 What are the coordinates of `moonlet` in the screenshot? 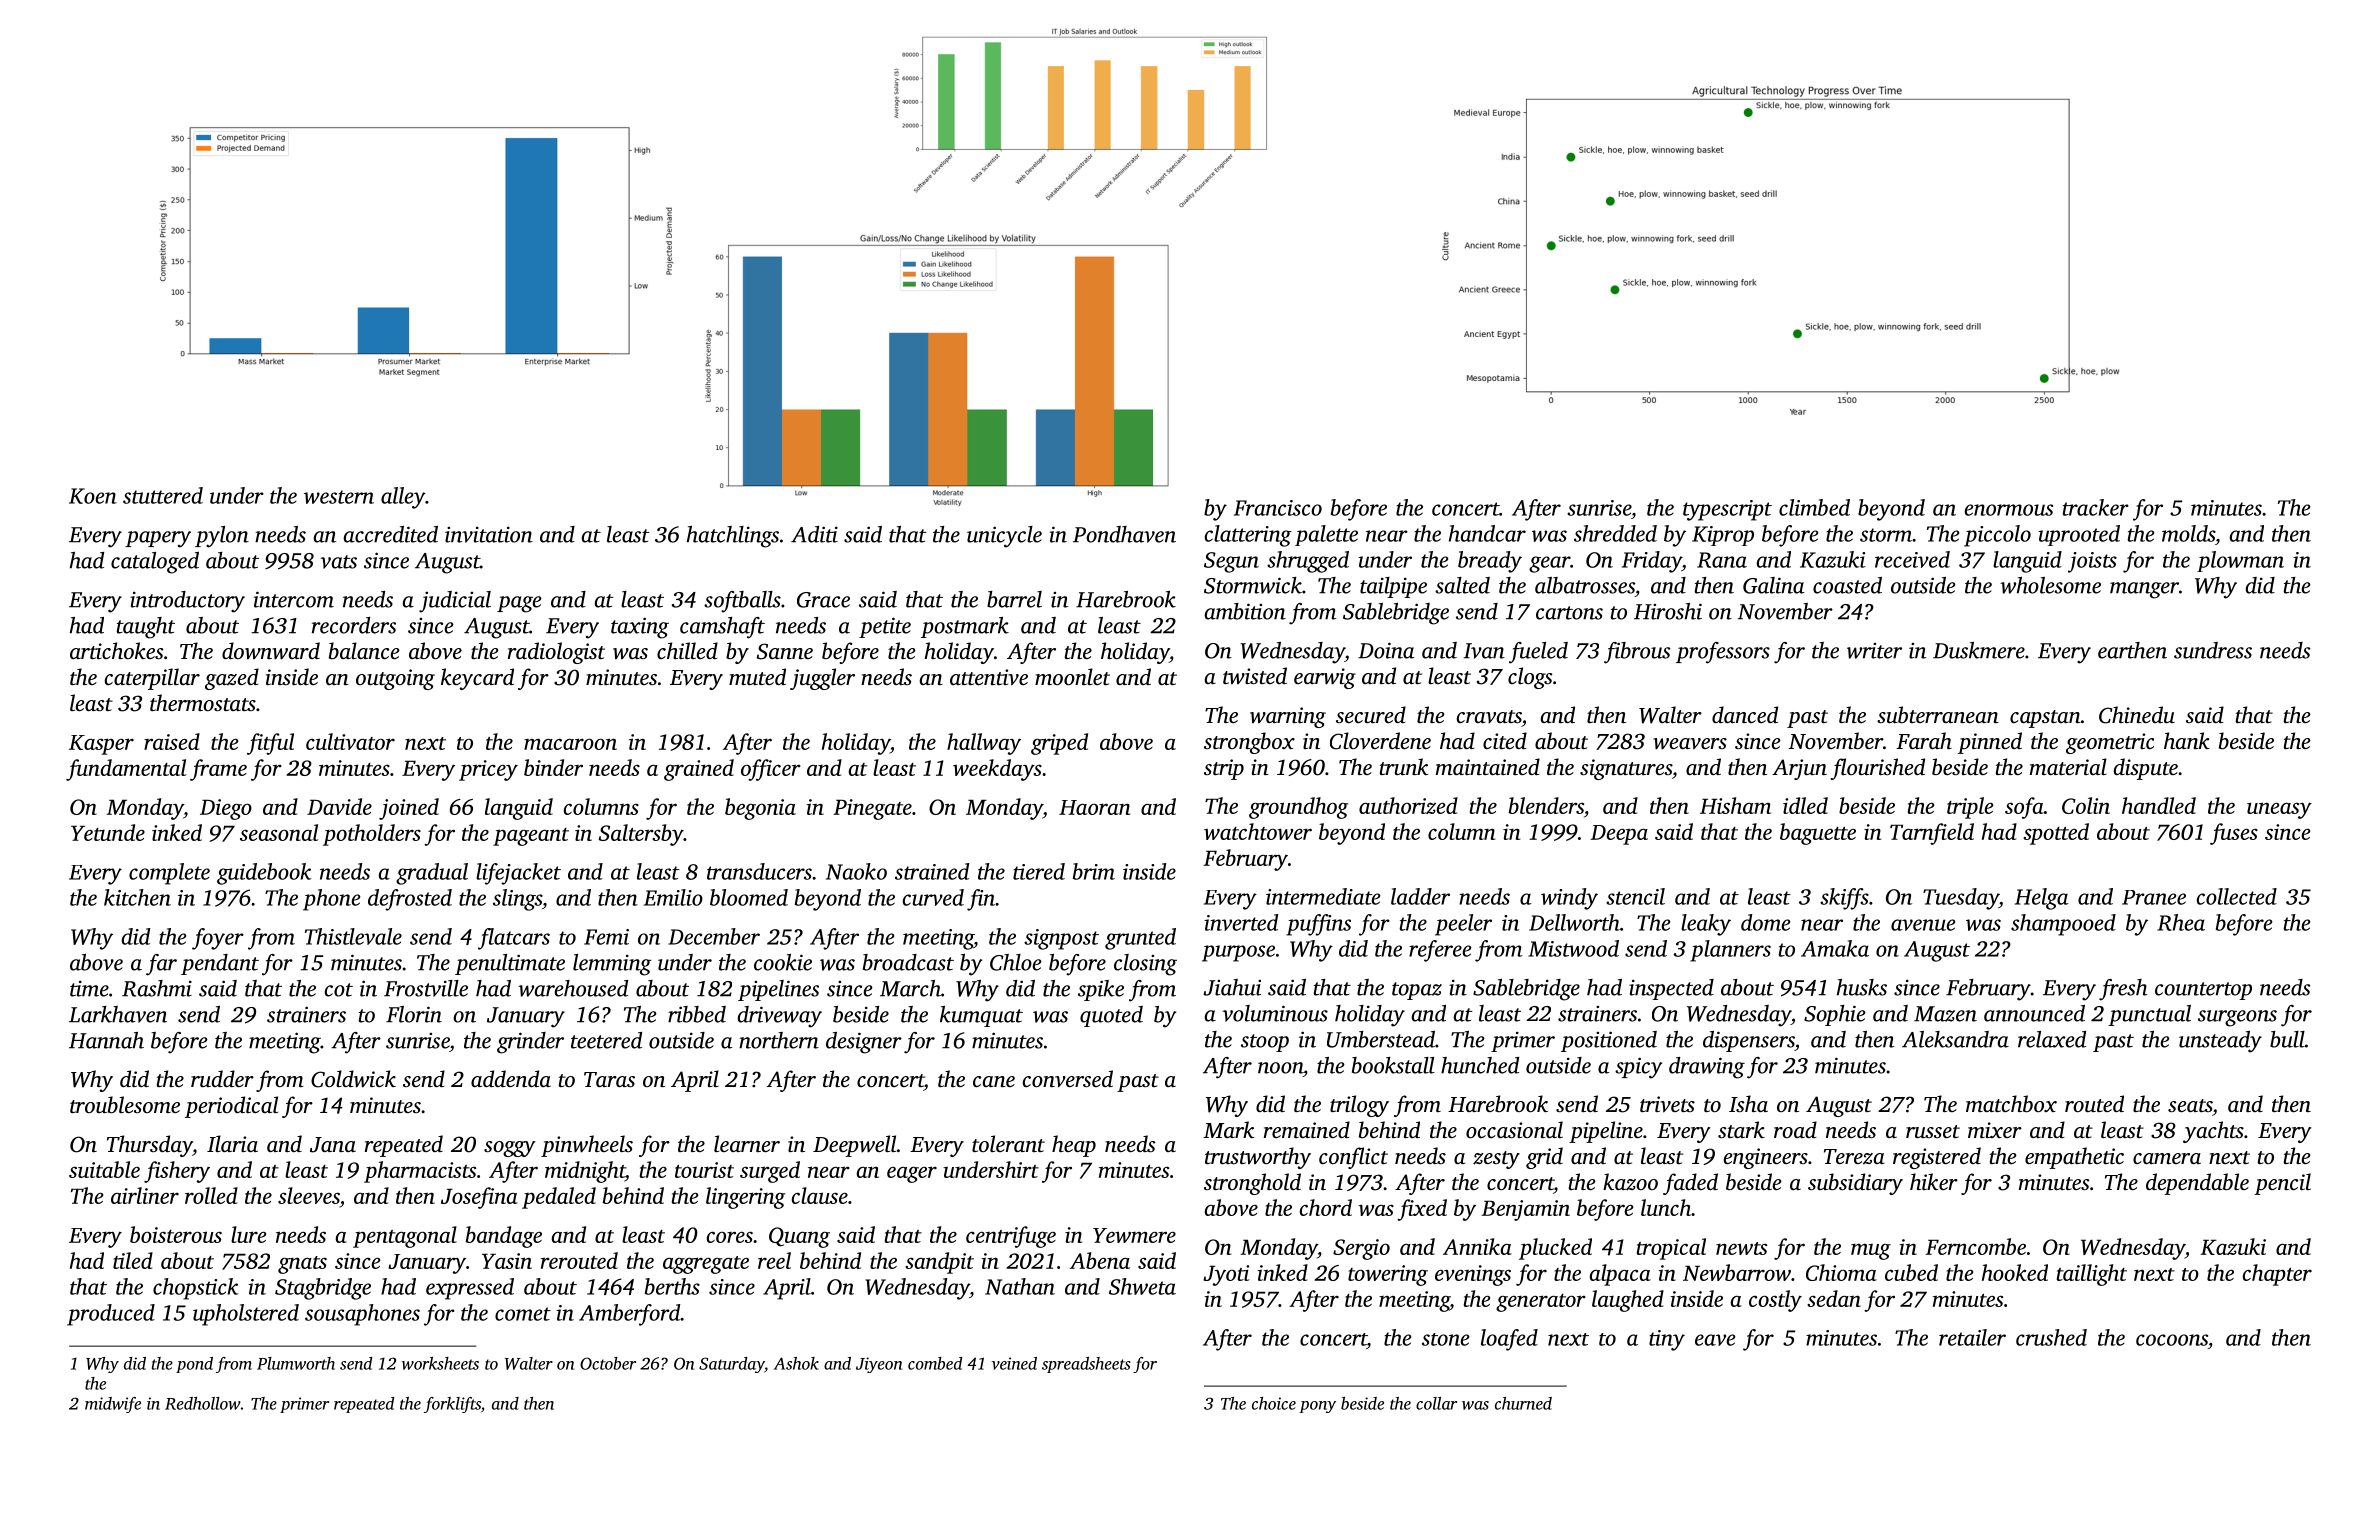 It's located at (1072, 676).
